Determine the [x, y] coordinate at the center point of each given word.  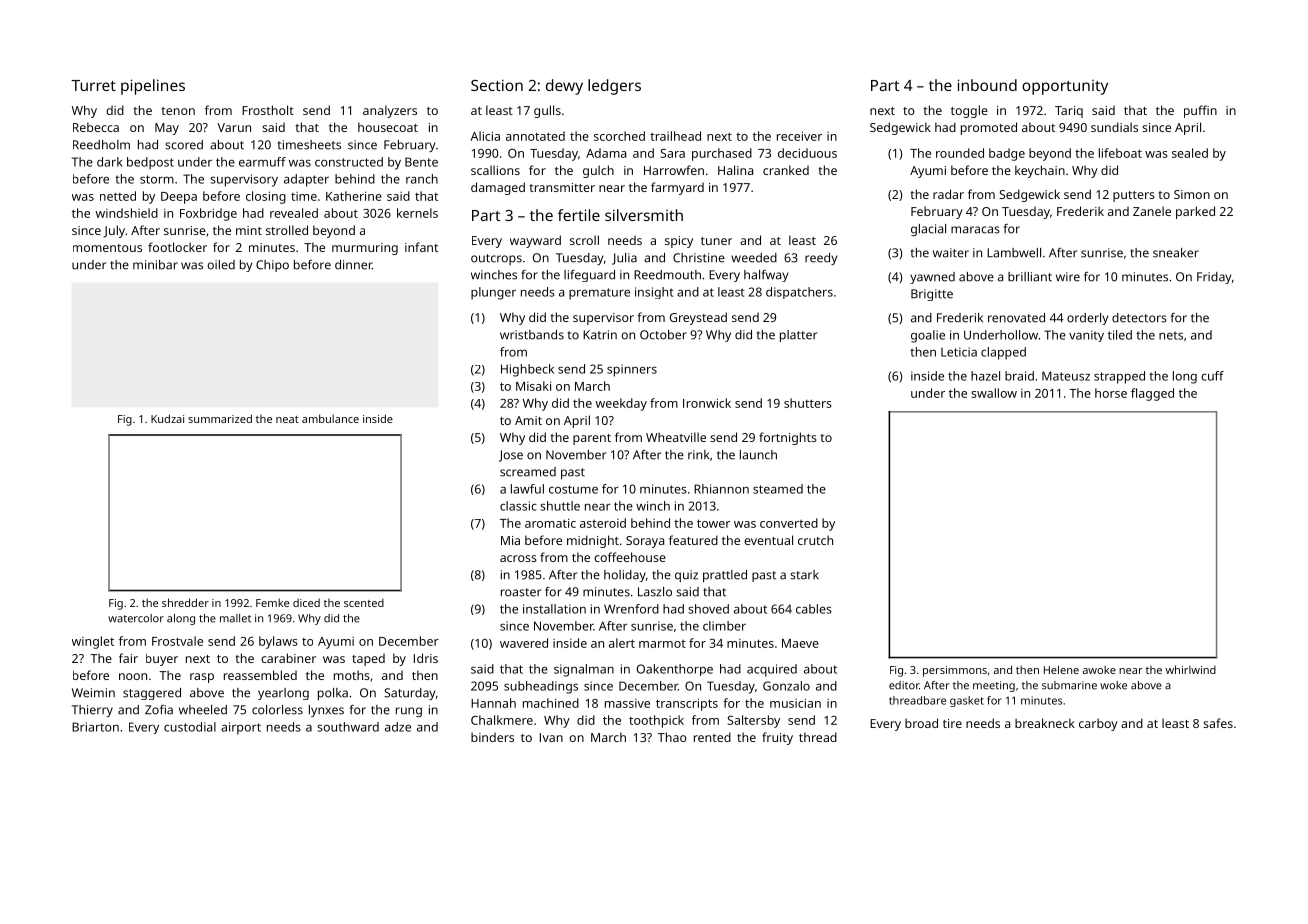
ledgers [614, 87]
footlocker [177, 247]
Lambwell [1014, 253]
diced [306, 603]
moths [352, 675]
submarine [1069, 685]
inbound [987, 85]
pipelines [153, 87]
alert [622, 643]
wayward [535, 241]
